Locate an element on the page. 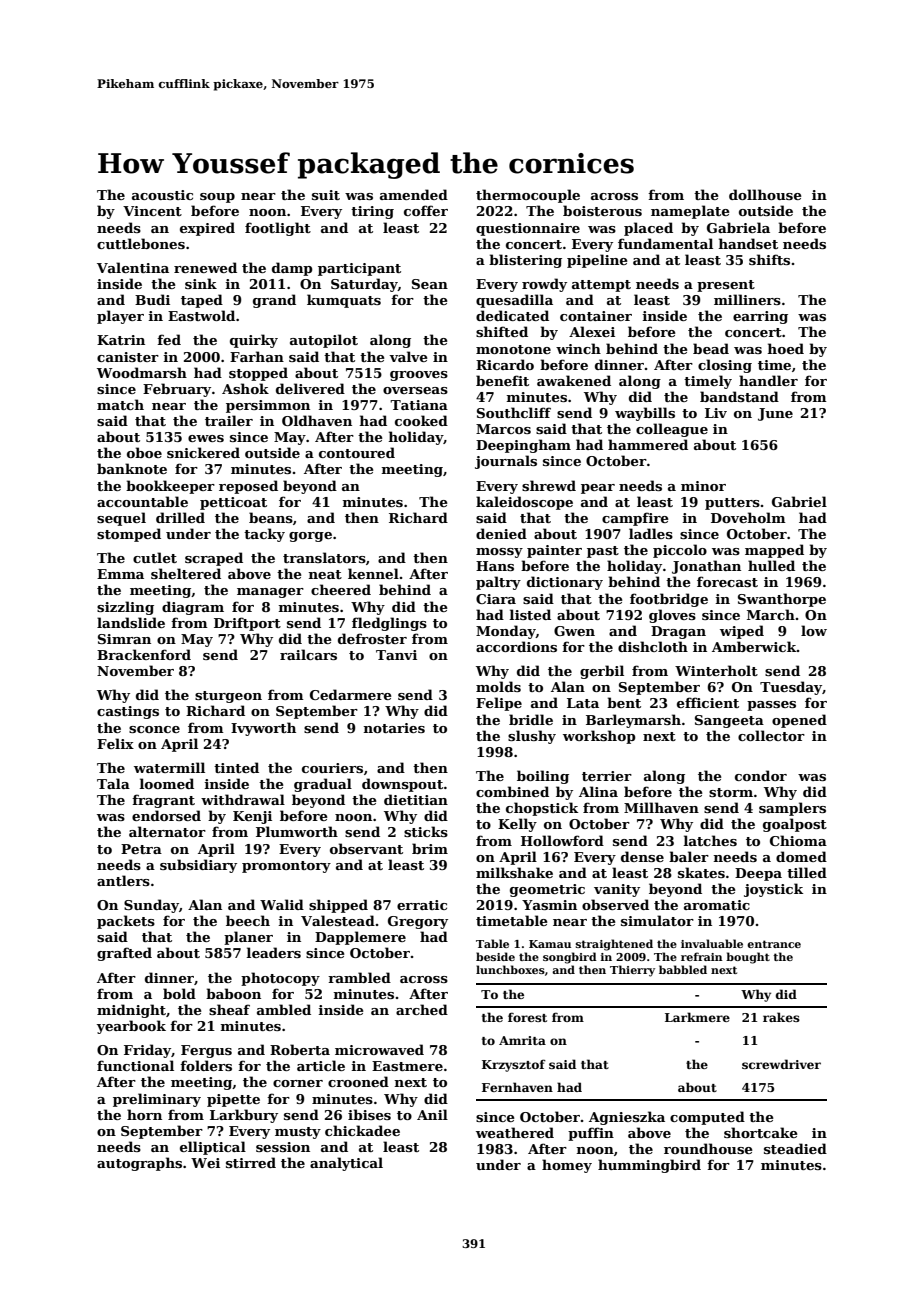 This page has width=924, height=1314. efficient is located at coordinates (708, 702).
